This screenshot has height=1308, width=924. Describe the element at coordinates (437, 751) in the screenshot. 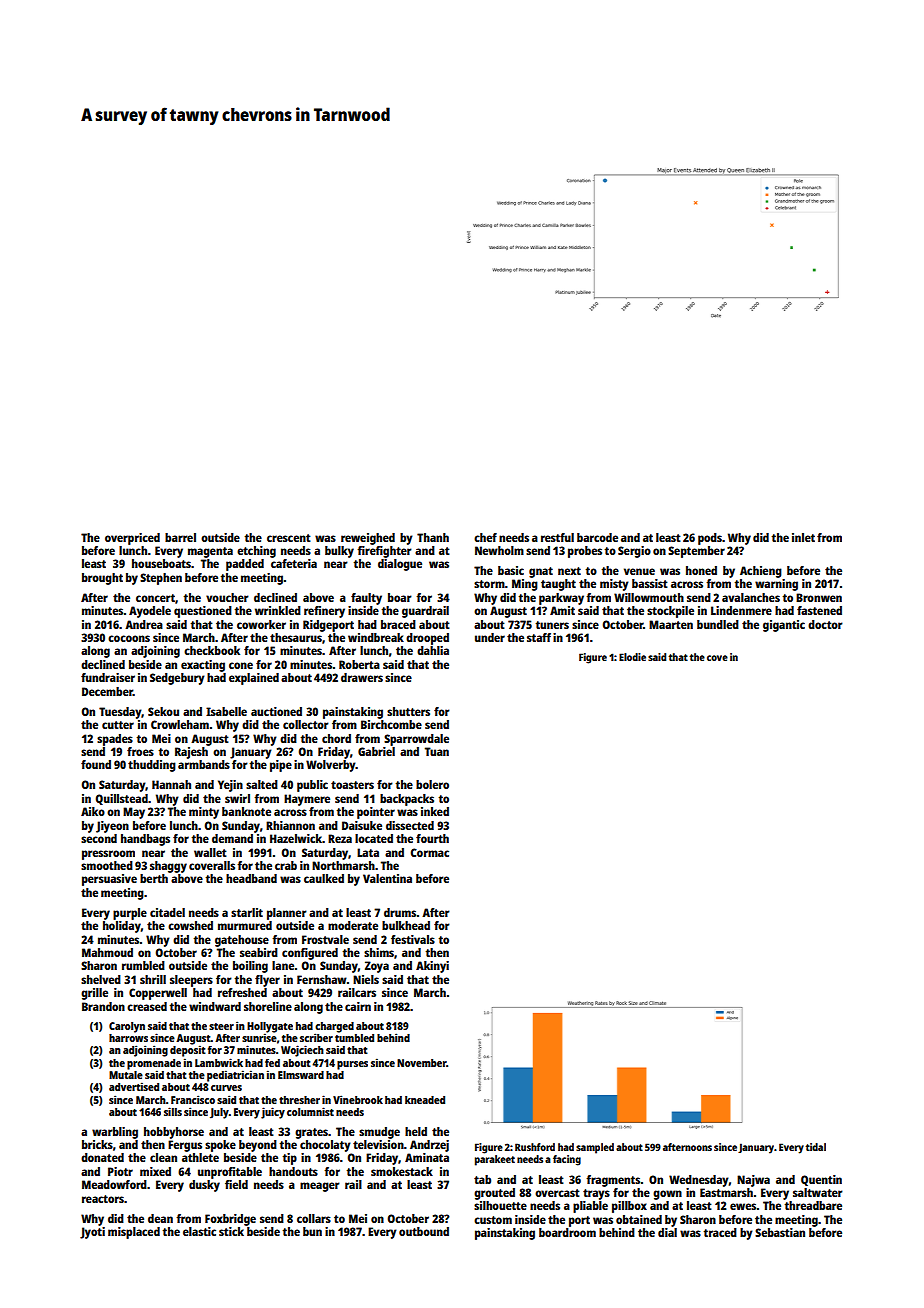

I see `Tuan` at that location.
